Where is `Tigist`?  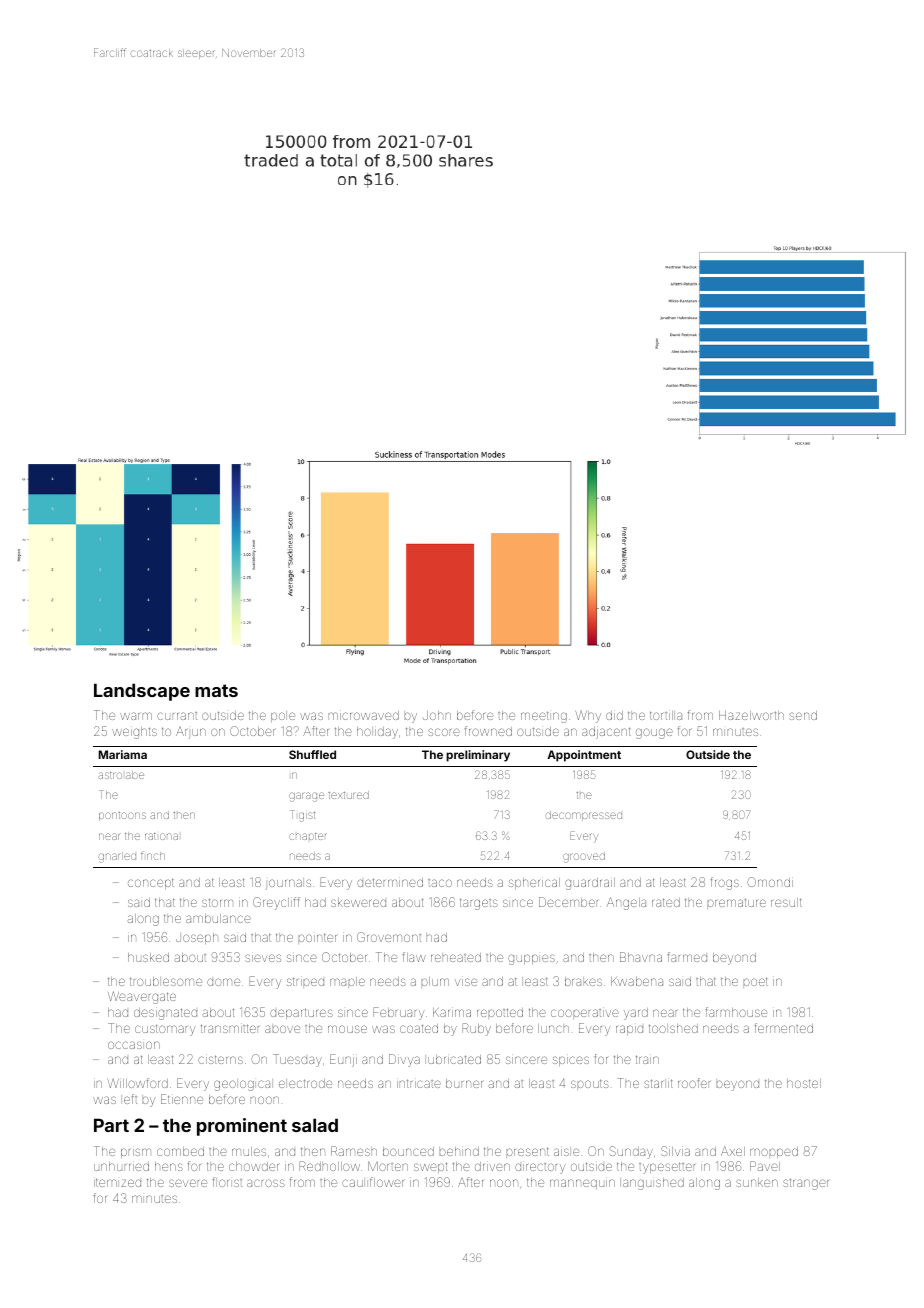 Tigist is located at coordinates (302, 816).
